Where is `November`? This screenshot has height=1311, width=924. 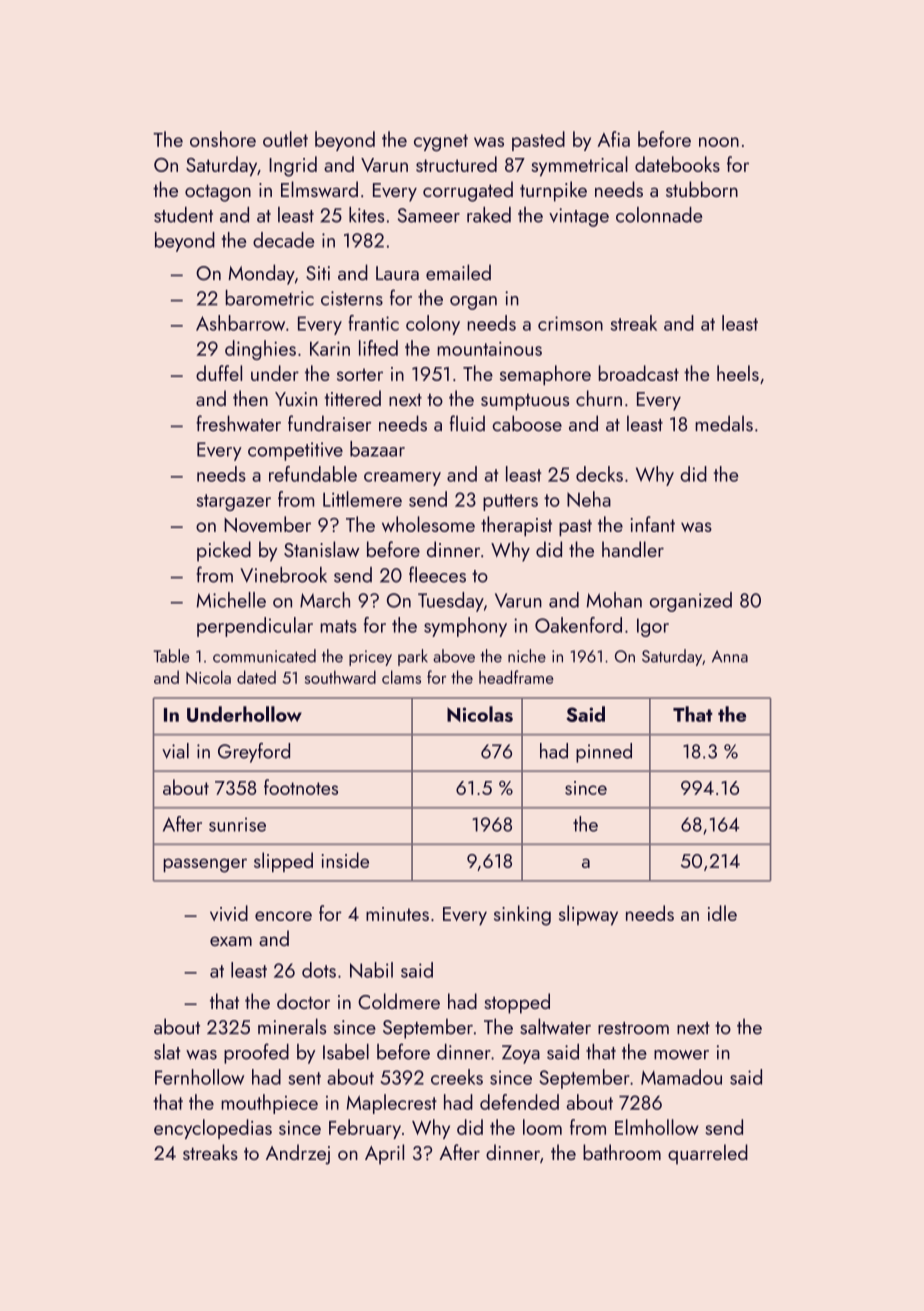 November is located at coordinates (267, 524).
